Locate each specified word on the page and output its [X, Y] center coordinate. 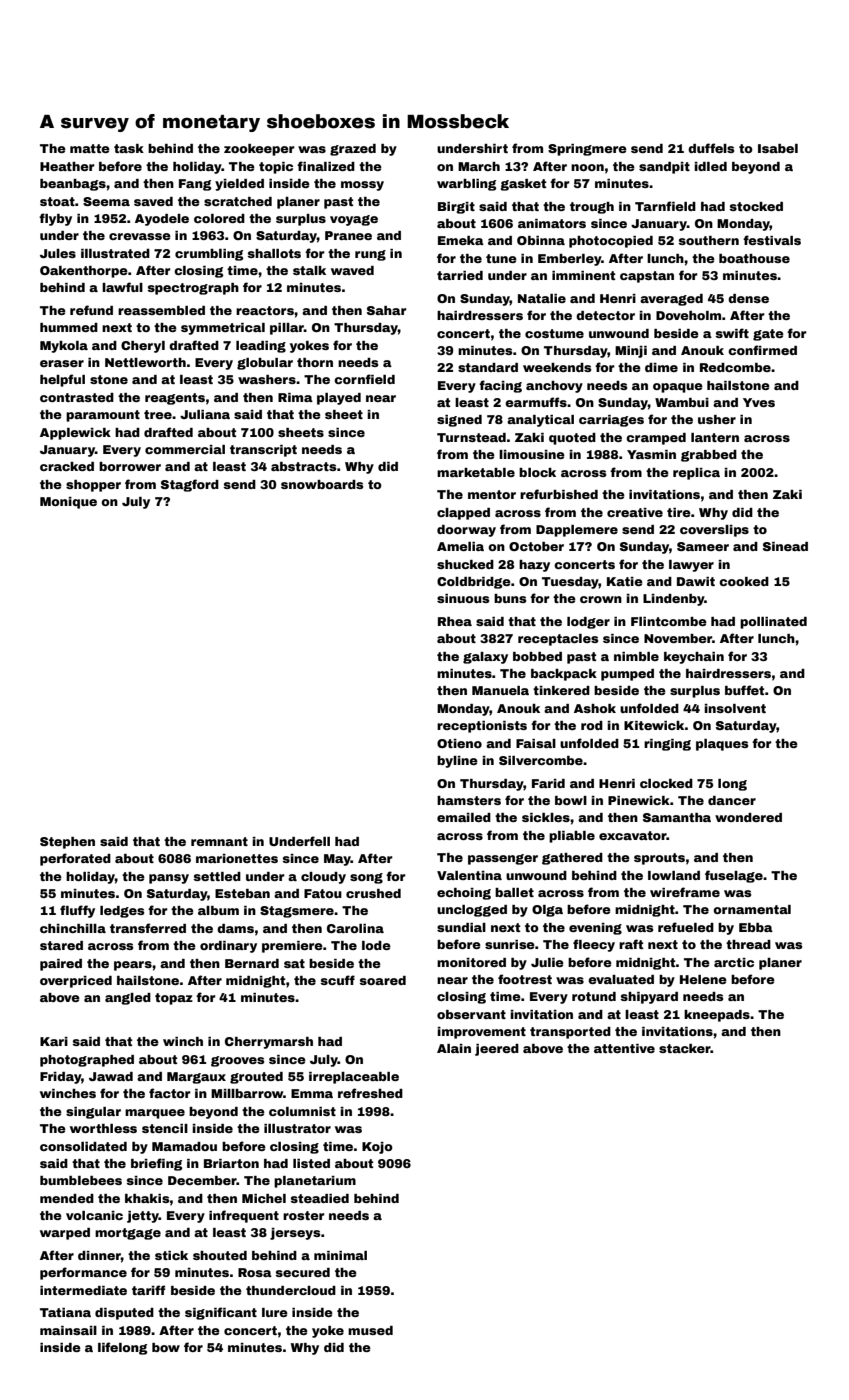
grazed [353, 150]
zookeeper [259, 150]
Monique [68, 503]
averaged [671, 300]
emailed [464, 817]
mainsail [68, 1330]
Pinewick [639, 800]
